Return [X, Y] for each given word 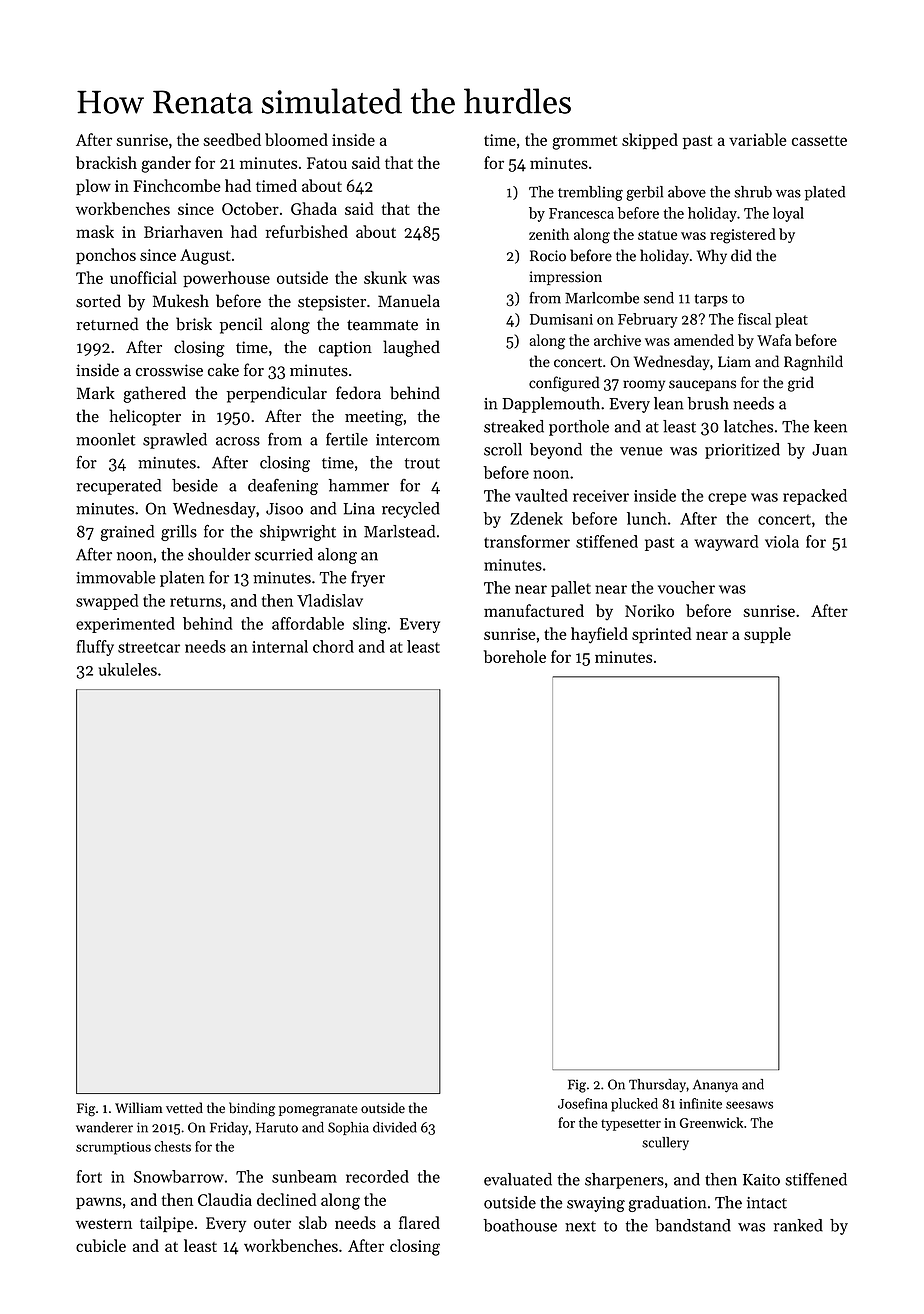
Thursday [657, 1085]
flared [419, 1222]
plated [825, 193]
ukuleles [128, 669]
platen [182, 579]
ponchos [106, 256]
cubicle [101, 1245]
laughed [411, 348]
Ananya [715, 1085]
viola [782, 541]
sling [370, 625]
